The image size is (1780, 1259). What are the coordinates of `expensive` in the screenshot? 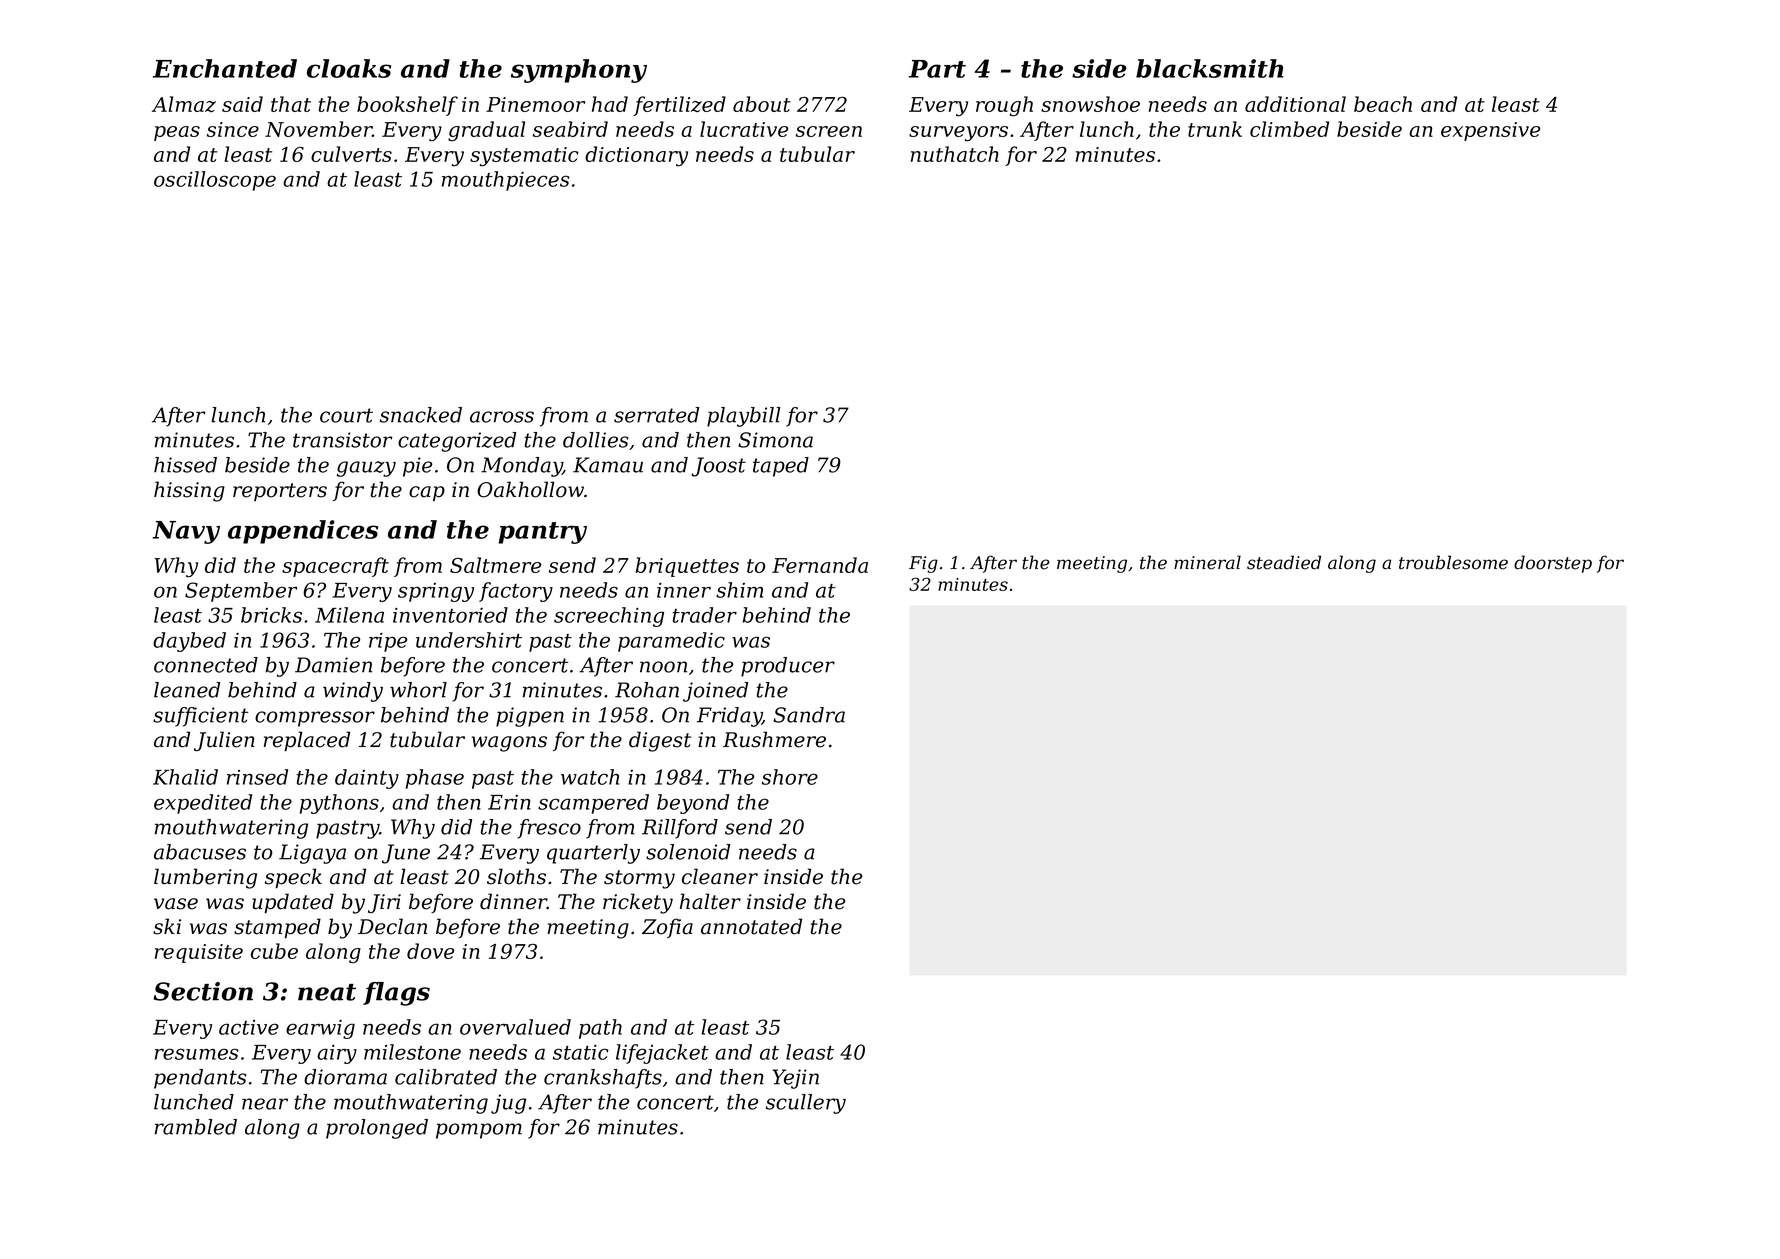 It's located at (1490, 131).
